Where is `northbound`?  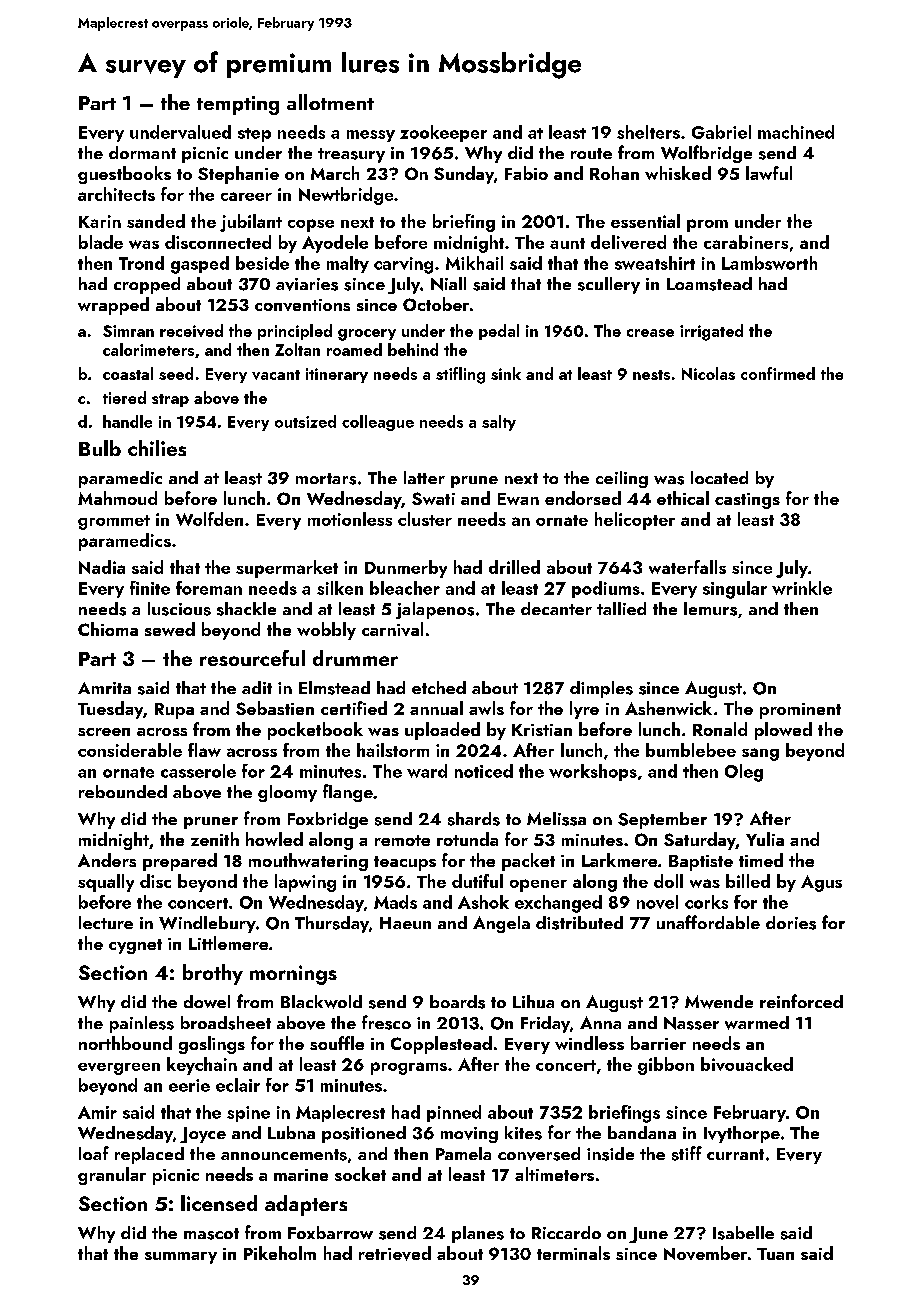
northbound is located at coordinates (125, 1043).
